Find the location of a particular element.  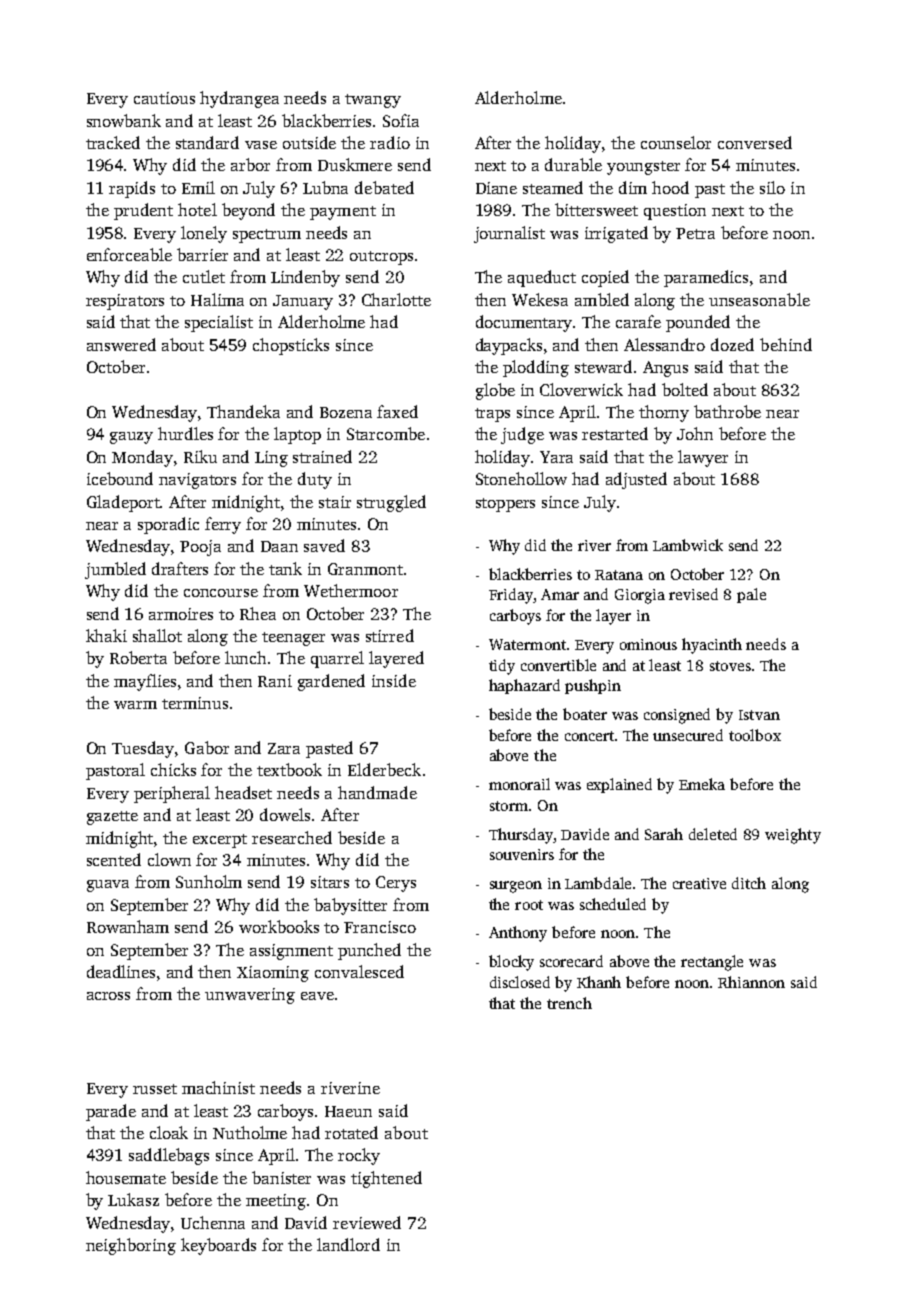

plodding is located at coordinates (536, 368).
